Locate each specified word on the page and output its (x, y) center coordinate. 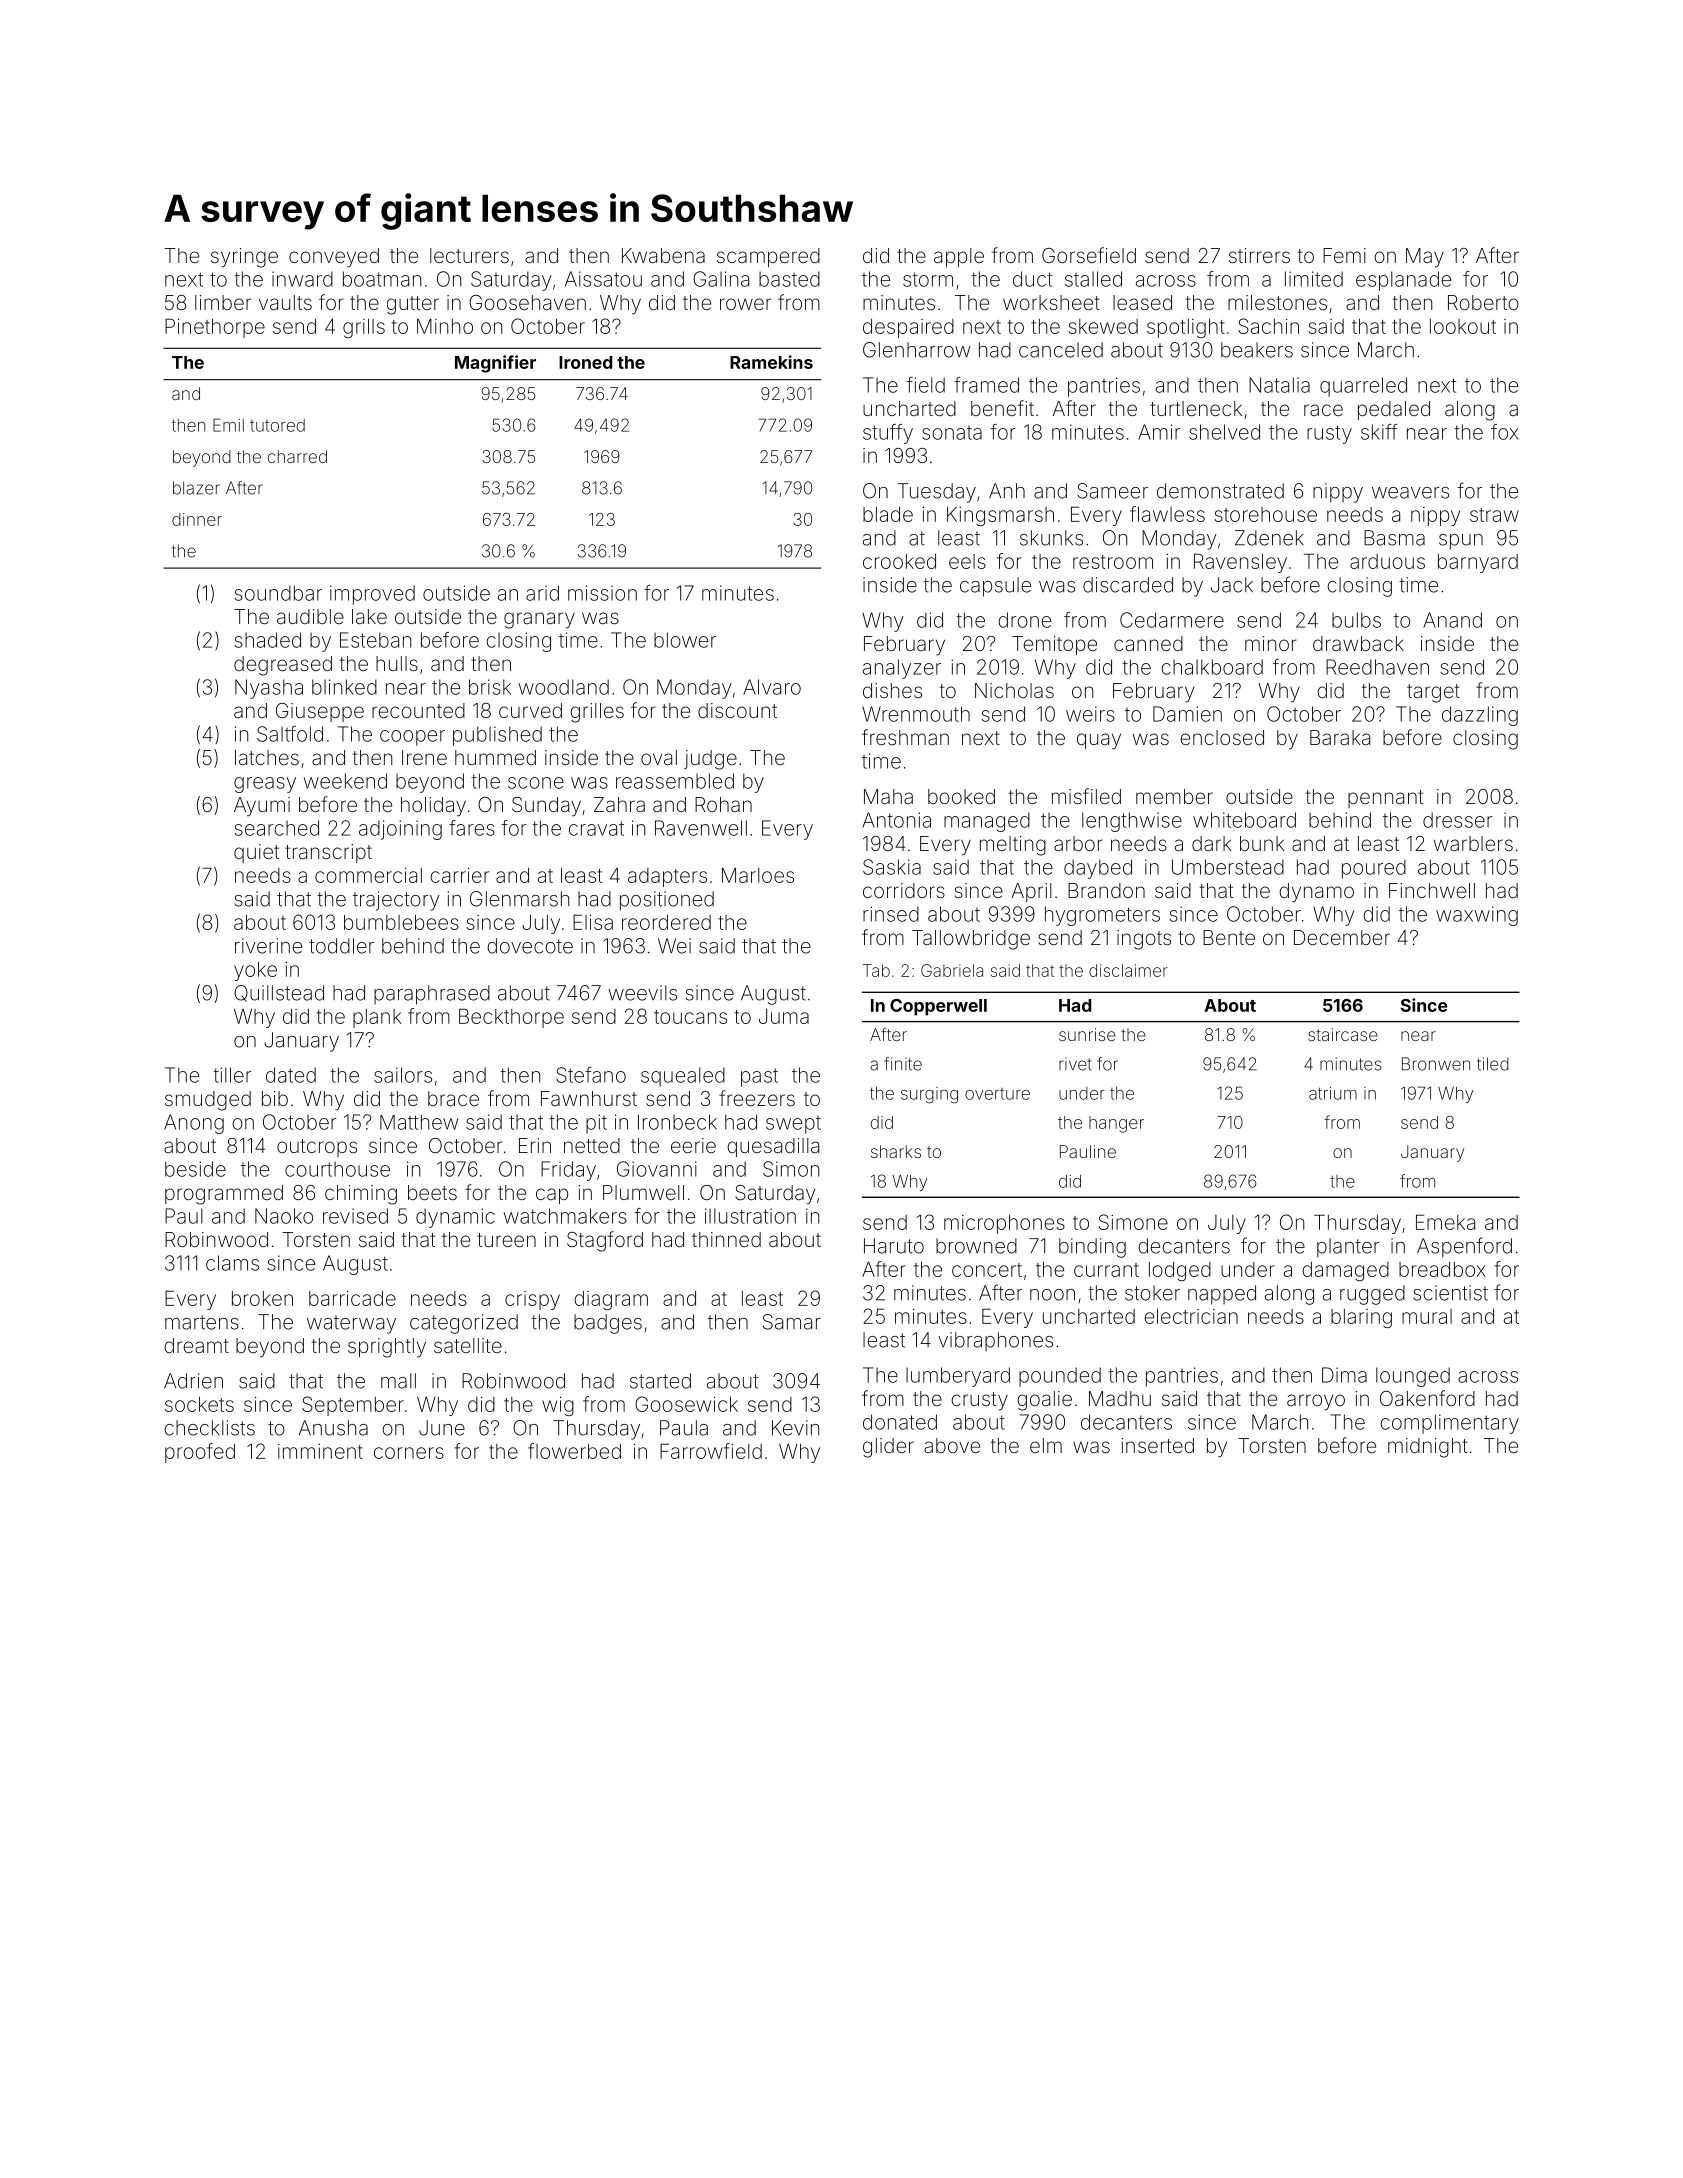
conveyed (334, 258)
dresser (1457, 820)
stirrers (1259, 255)
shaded (267, 640)
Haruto (894, 1246)
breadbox (1442, 1269)
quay (1099, 741)
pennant (1385, 799)
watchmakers (565, 1216)
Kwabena (663, 255)
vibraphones (995, 1341)
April (1032, 892)
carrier (459, 875)
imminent (320, 1451)
